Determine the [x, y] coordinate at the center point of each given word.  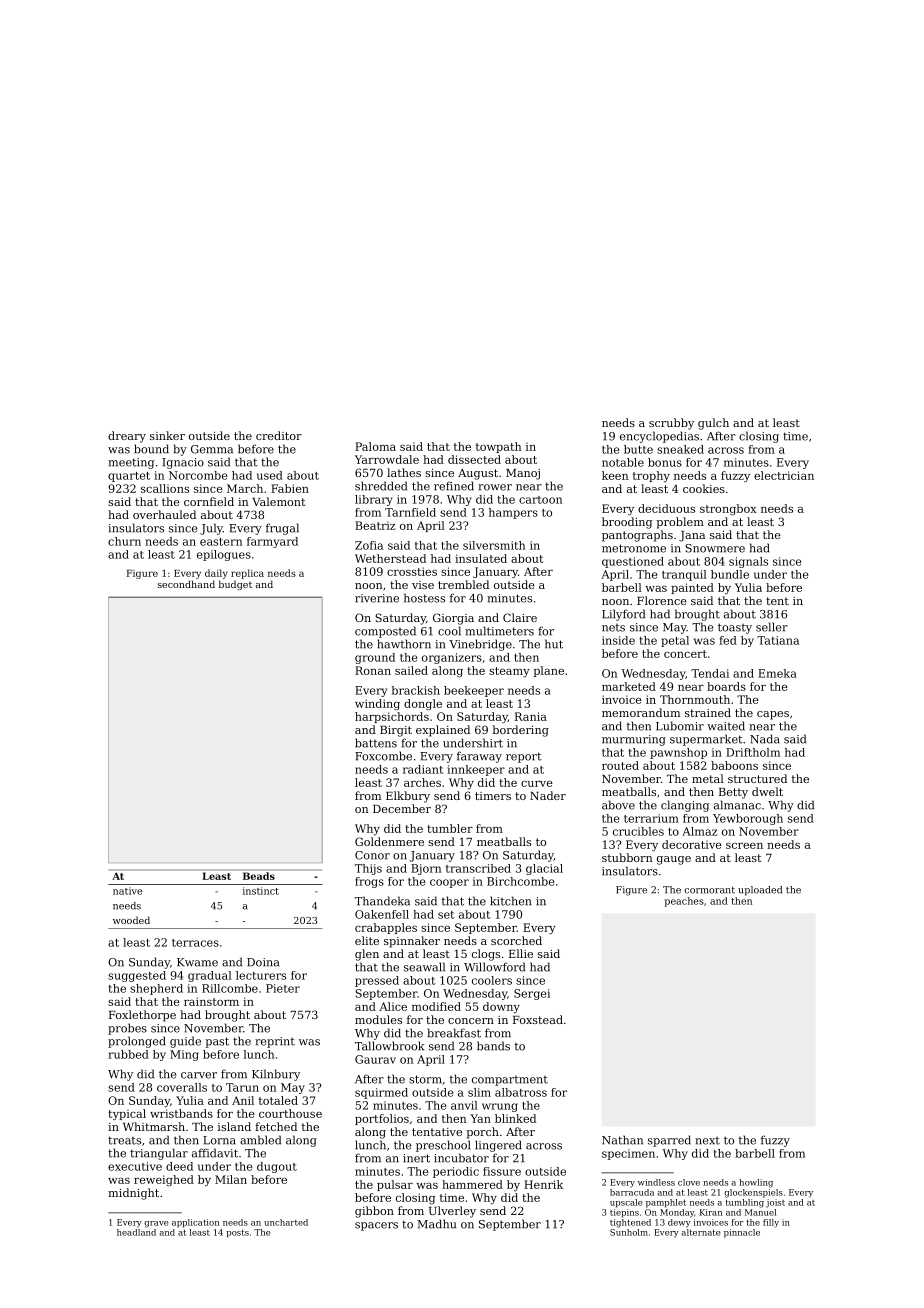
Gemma [212, 449]
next [707, 1141]
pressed [377, 981]
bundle [730, 574]
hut [554, 644]
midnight [133, 1194]
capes [773, 715]
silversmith [494, 545]
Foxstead [538, 1019]
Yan [480, 1118]
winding [377, 704]
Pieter [283, 988]
